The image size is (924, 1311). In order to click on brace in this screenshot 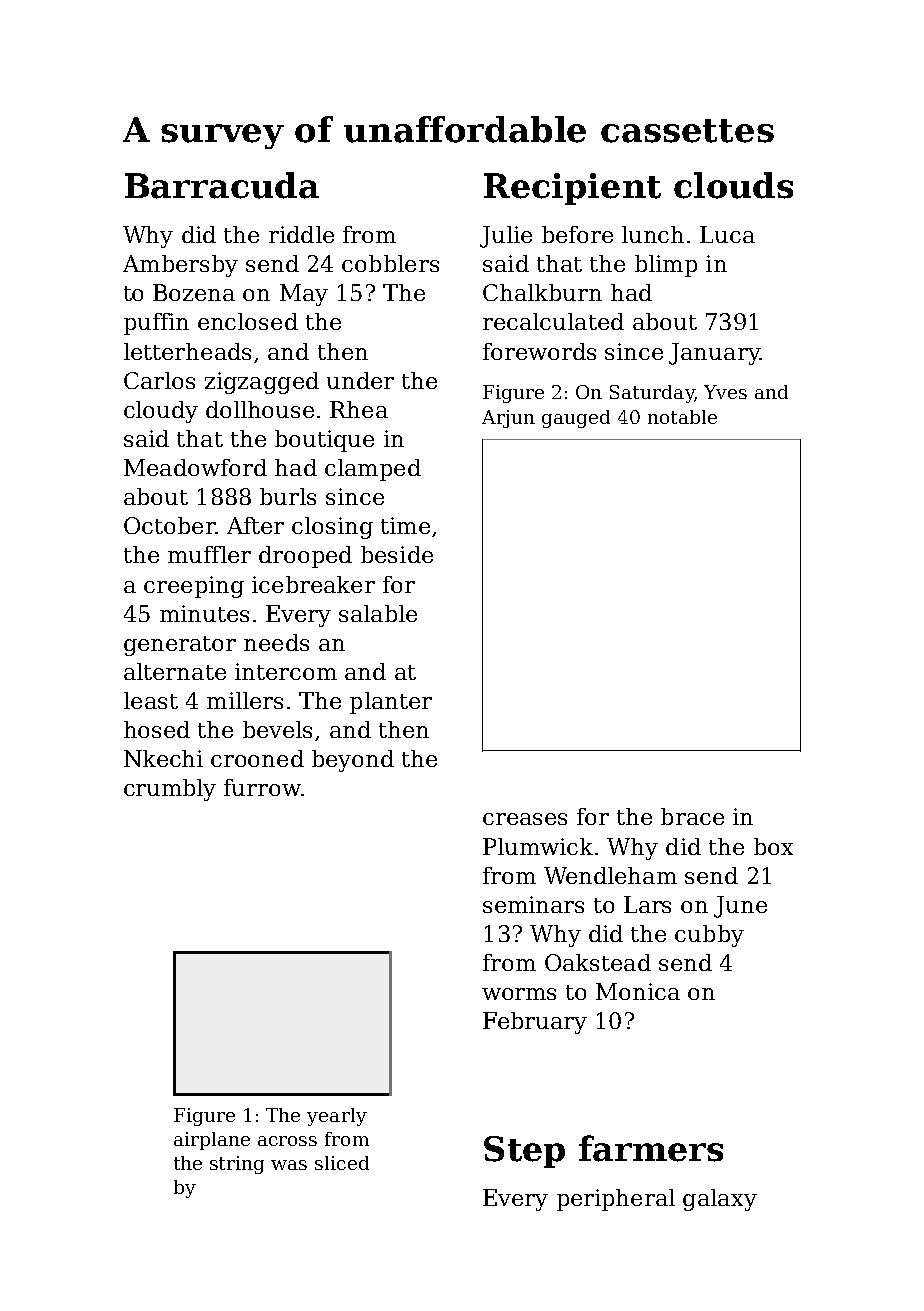, I will do `click(692, 816)`.
